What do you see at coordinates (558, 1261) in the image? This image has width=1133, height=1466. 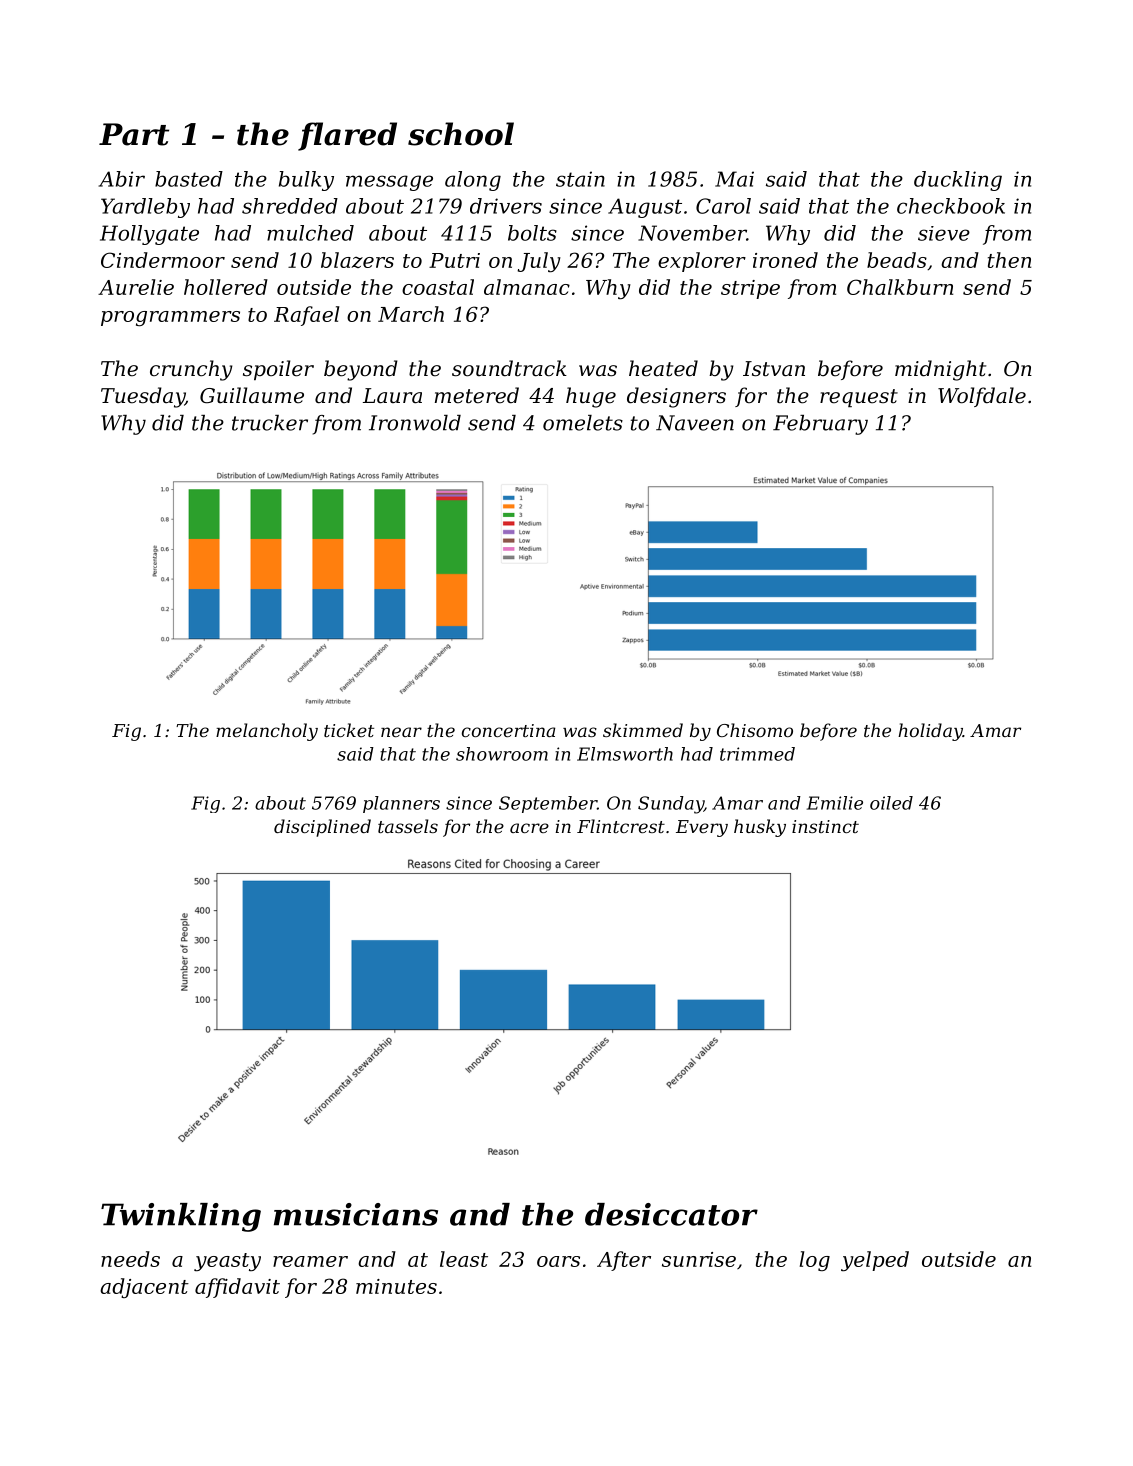 I see `oars` at bounding box center [558, 1261].
